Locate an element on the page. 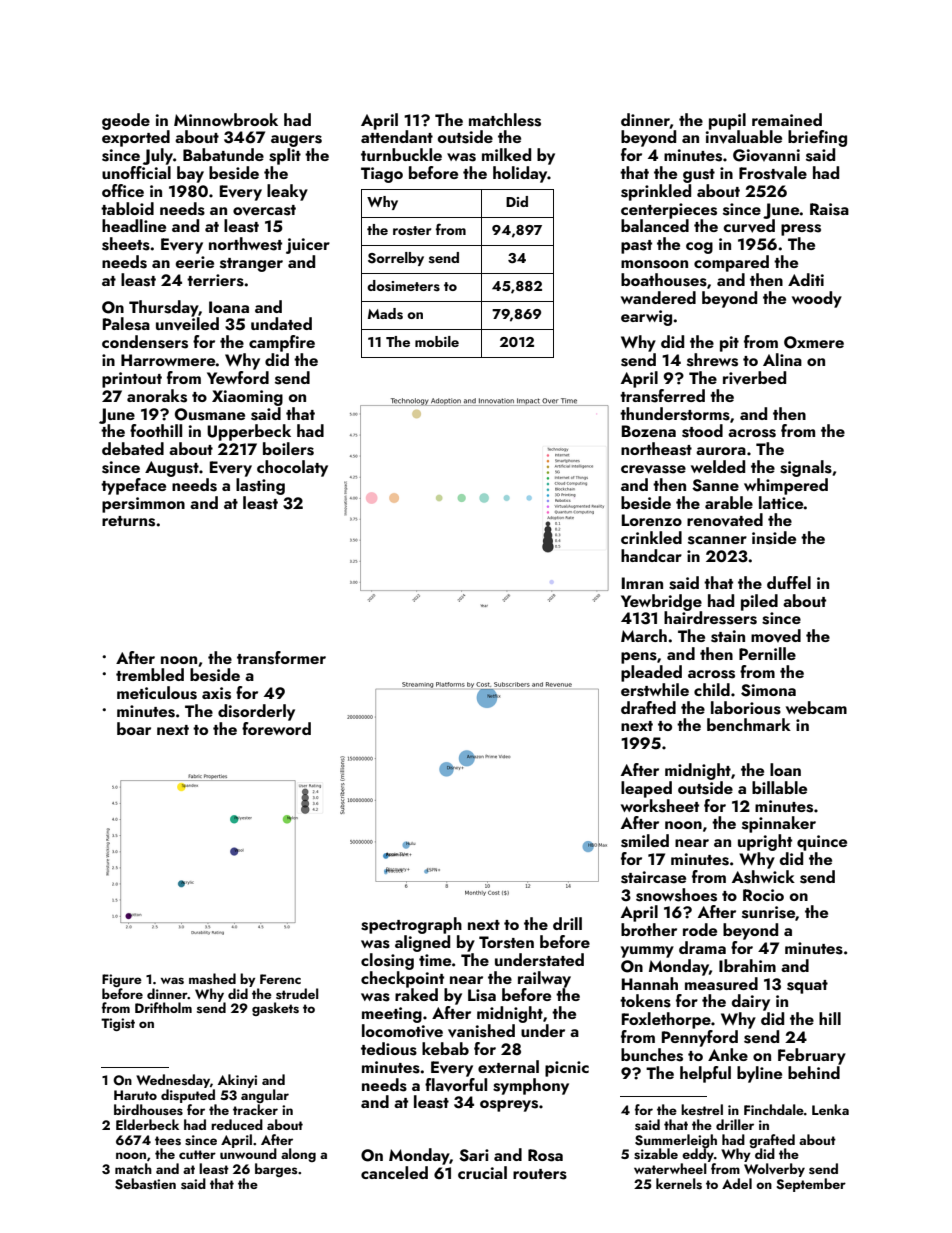 This image has width=952, height=1233. milked is located at coordinates (506, 154).
